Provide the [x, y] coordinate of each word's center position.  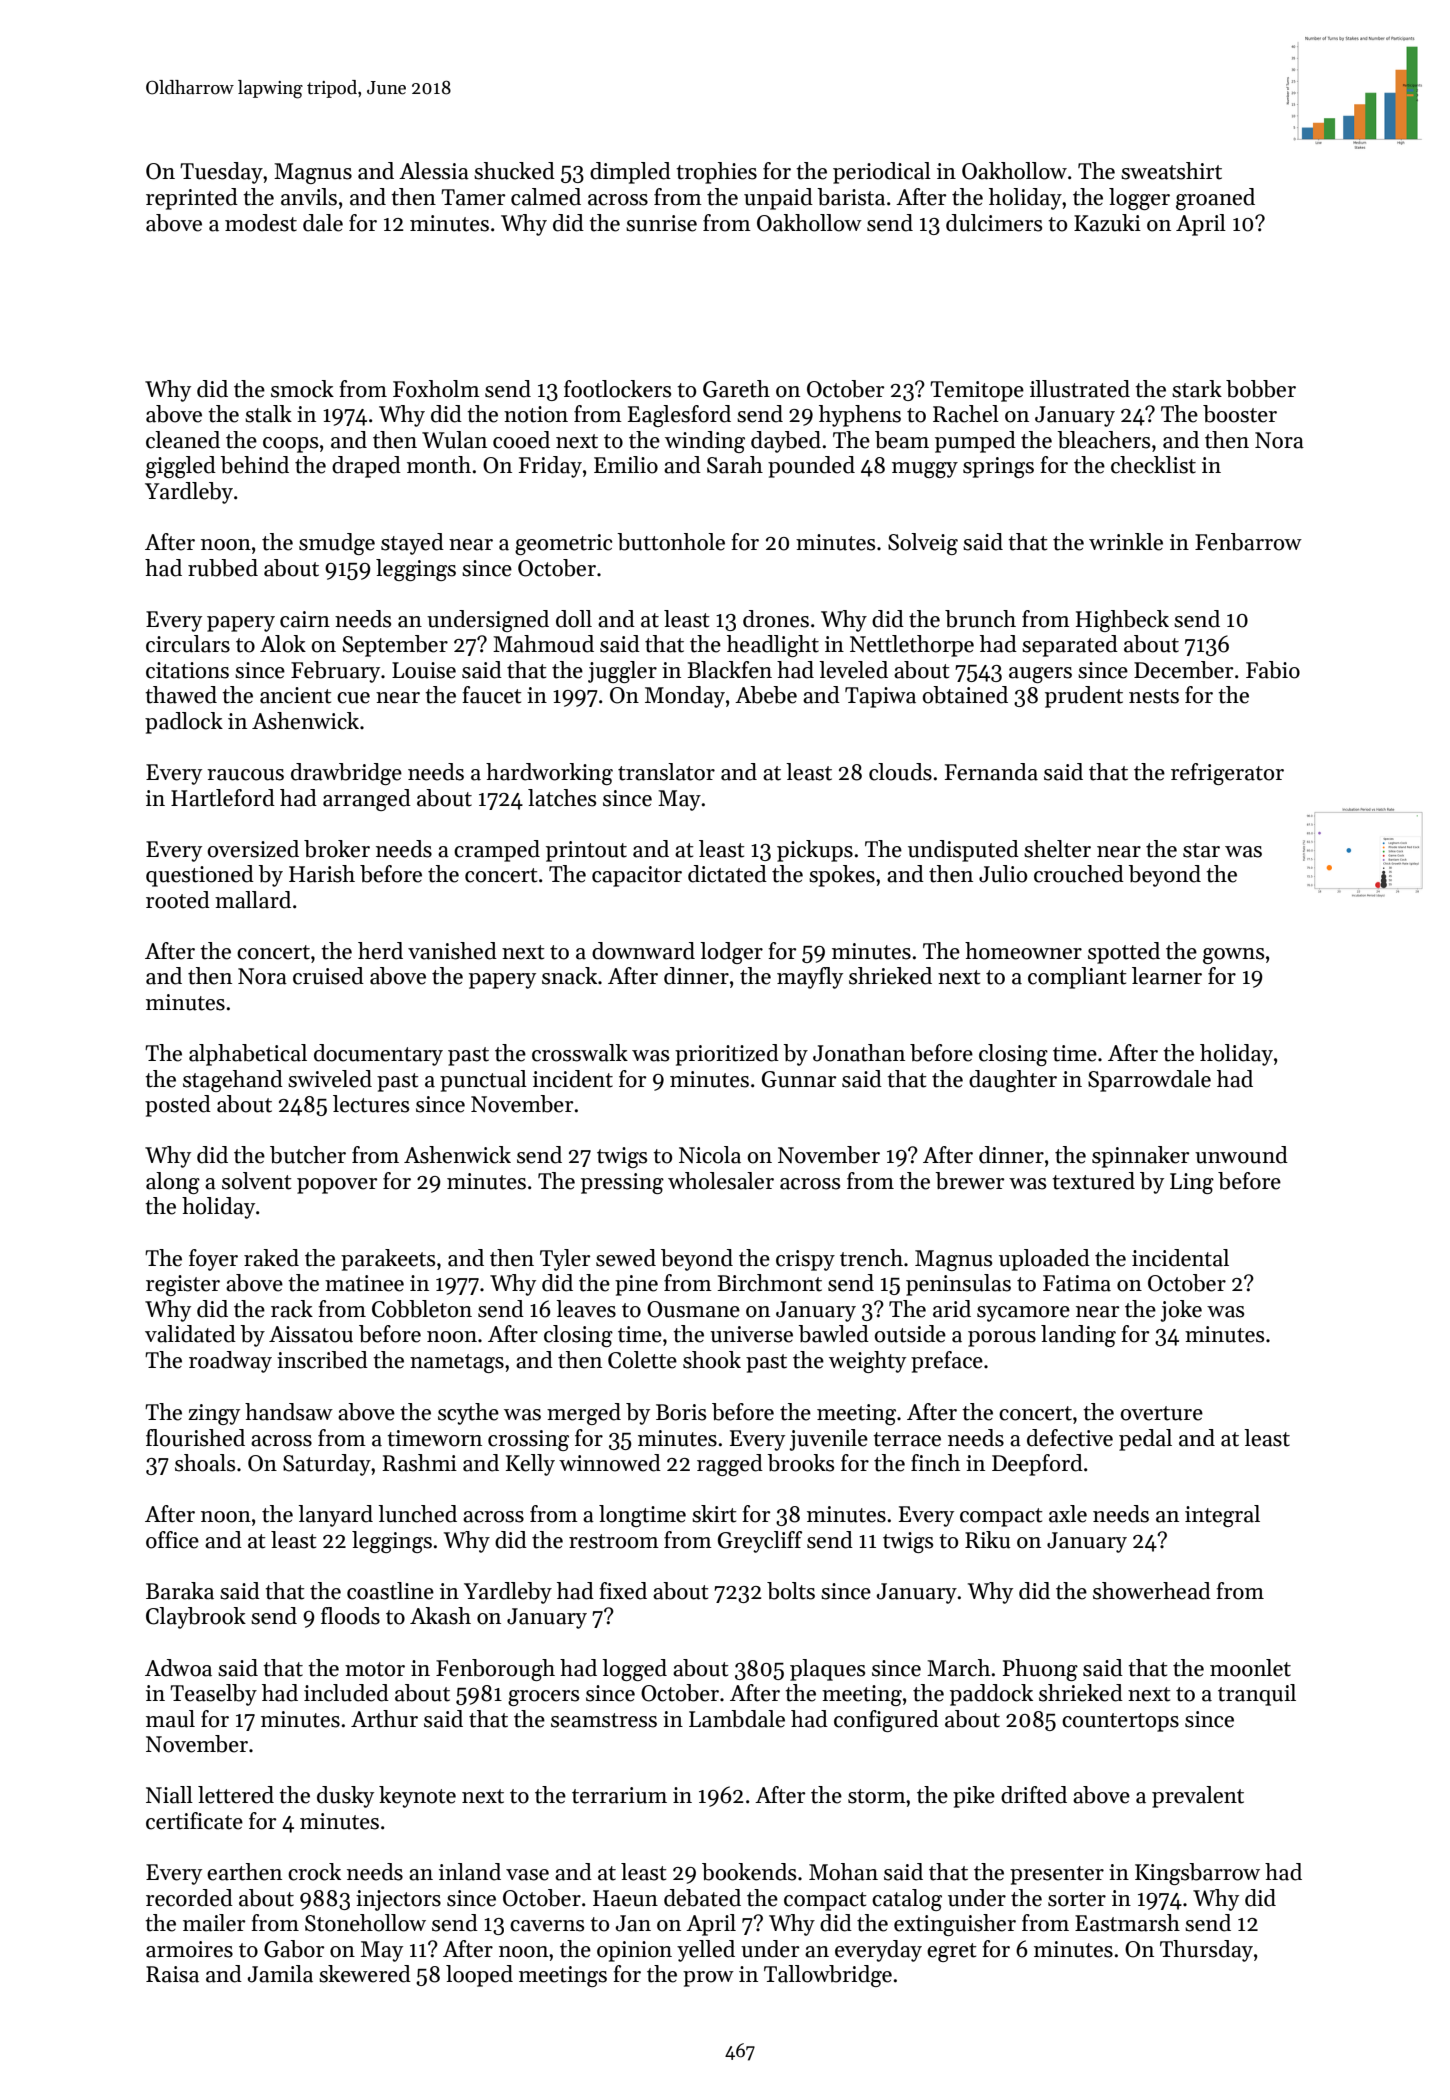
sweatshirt [1171, 171]
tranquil [1257, 1695]
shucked [514, 171]
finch [935, 1463]
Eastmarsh [1127, 1923]
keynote [417, 1797]
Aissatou [311, 1334]
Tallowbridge [828, 1976]
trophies [716, 173]
